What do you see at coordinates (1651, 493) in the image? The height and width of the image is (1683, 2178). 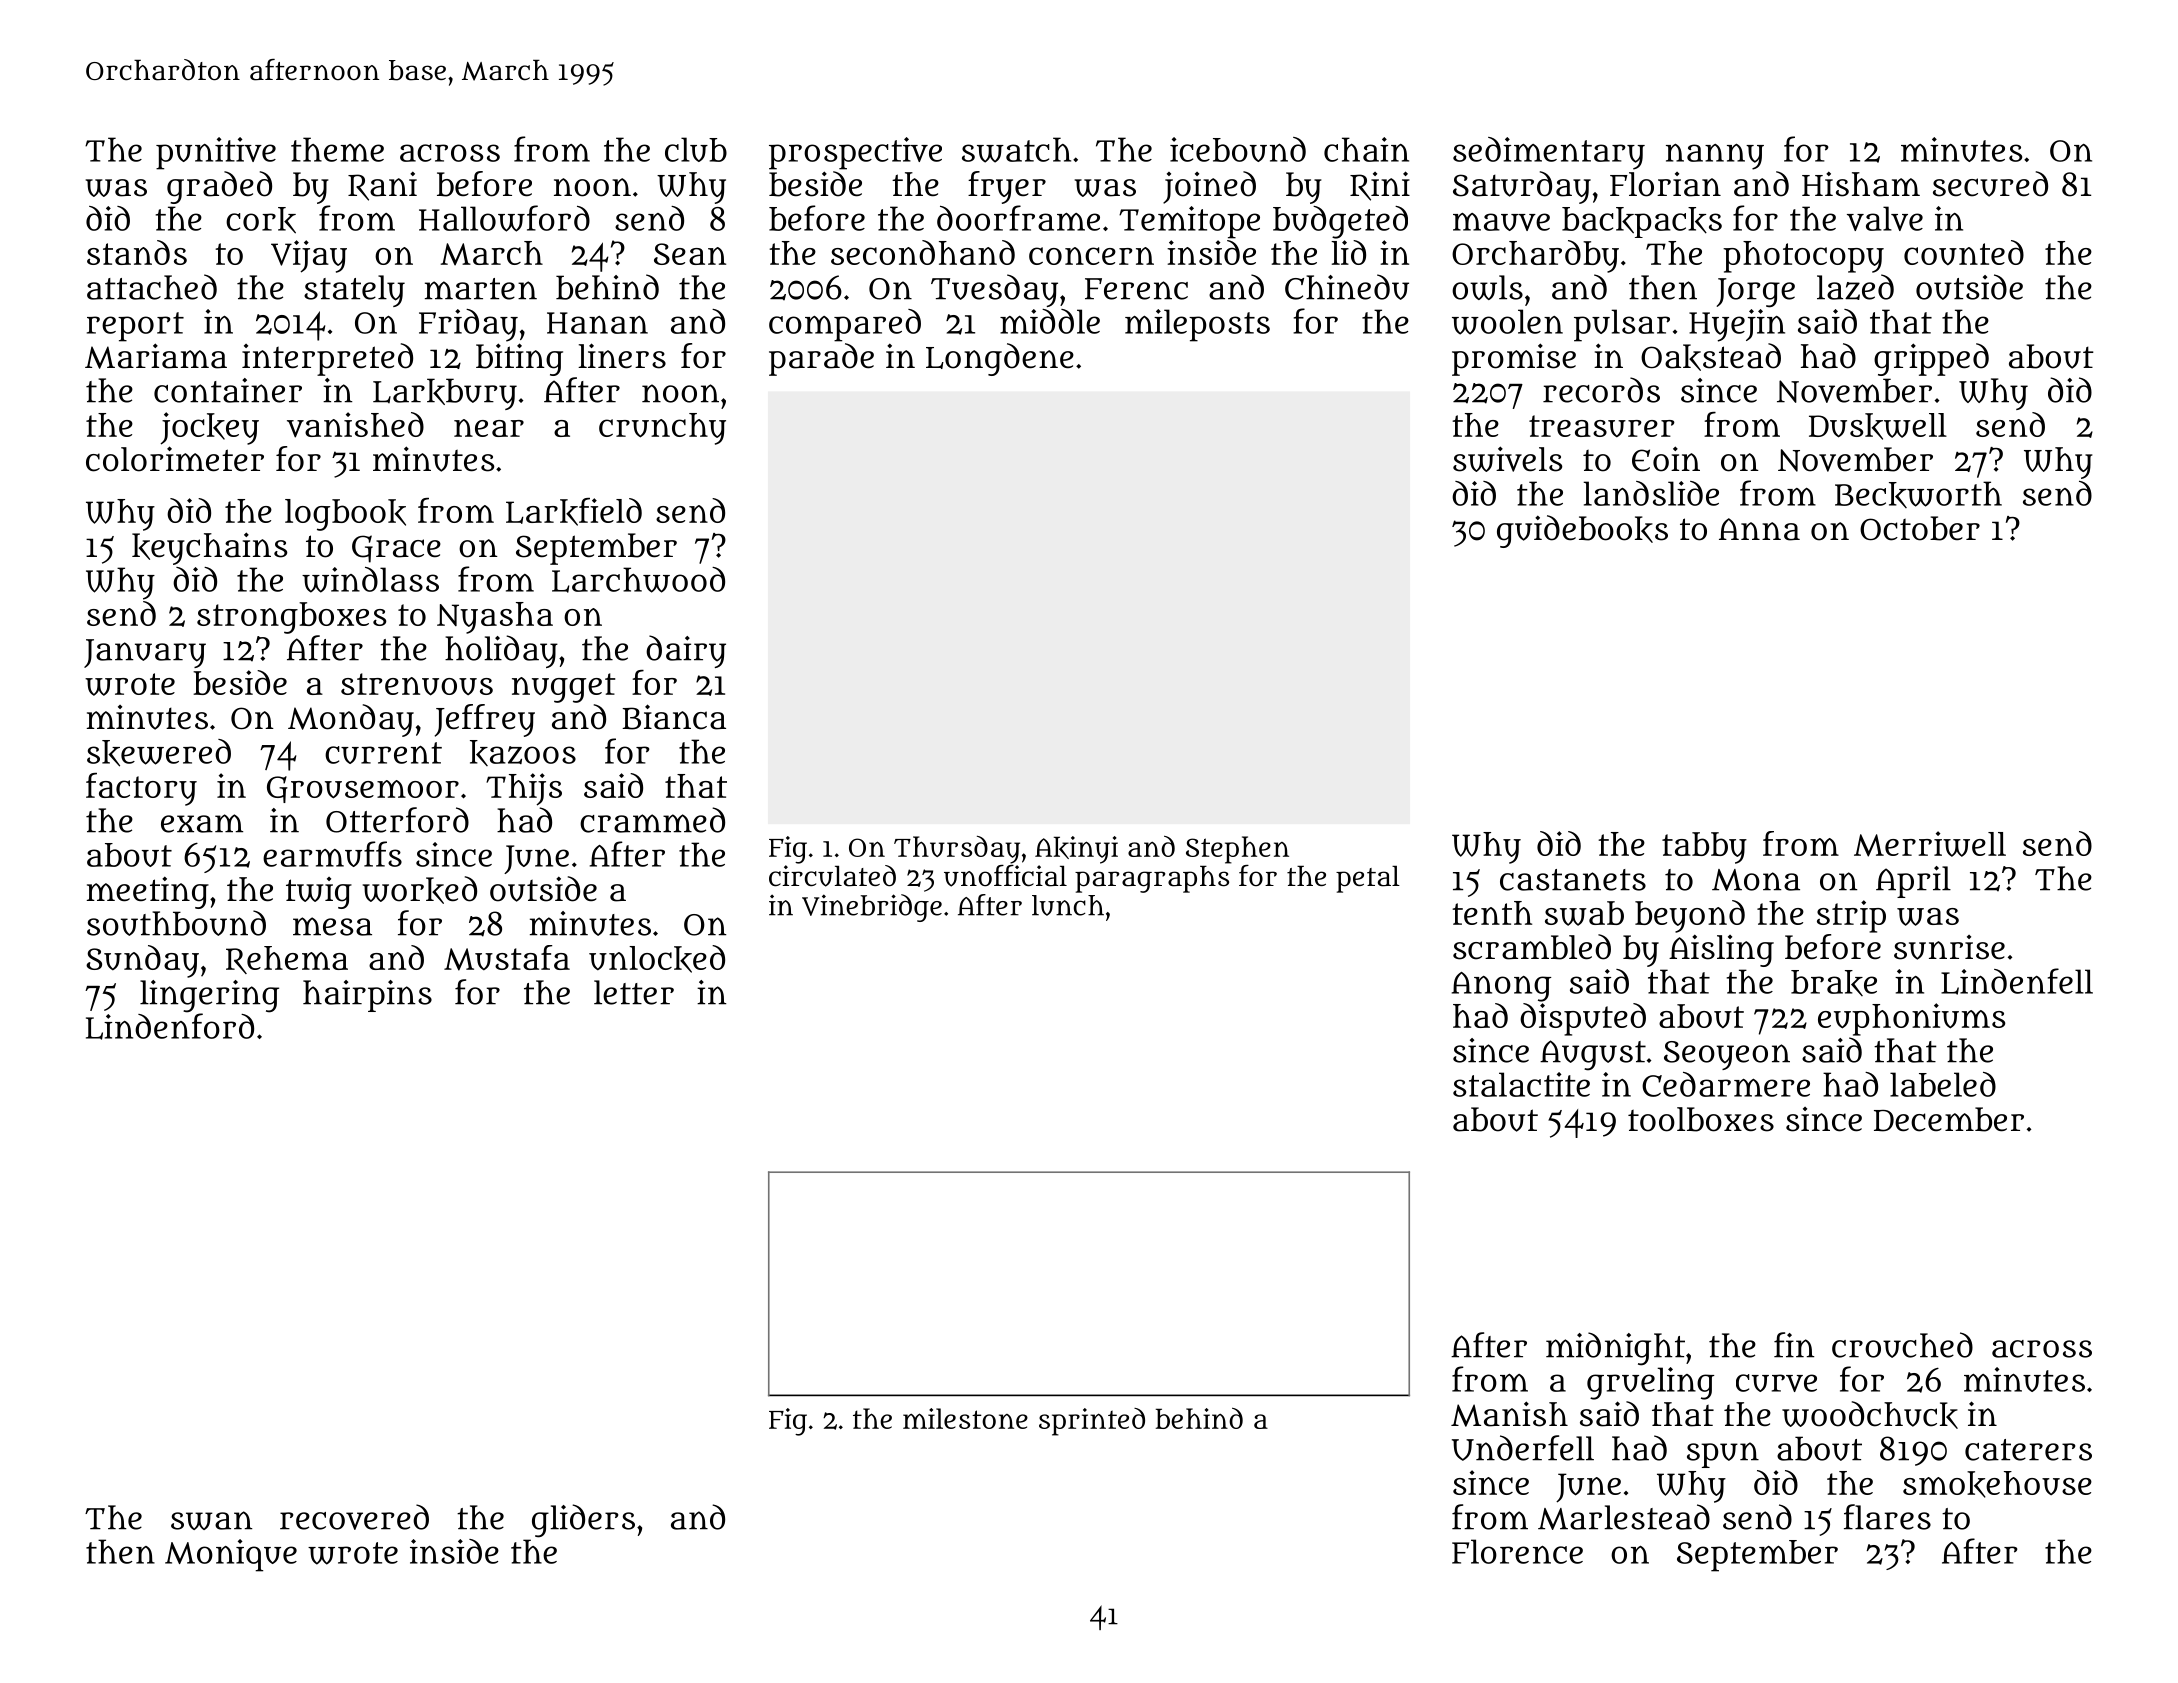 I see `landslide` at bounding box center [1651, 493].
